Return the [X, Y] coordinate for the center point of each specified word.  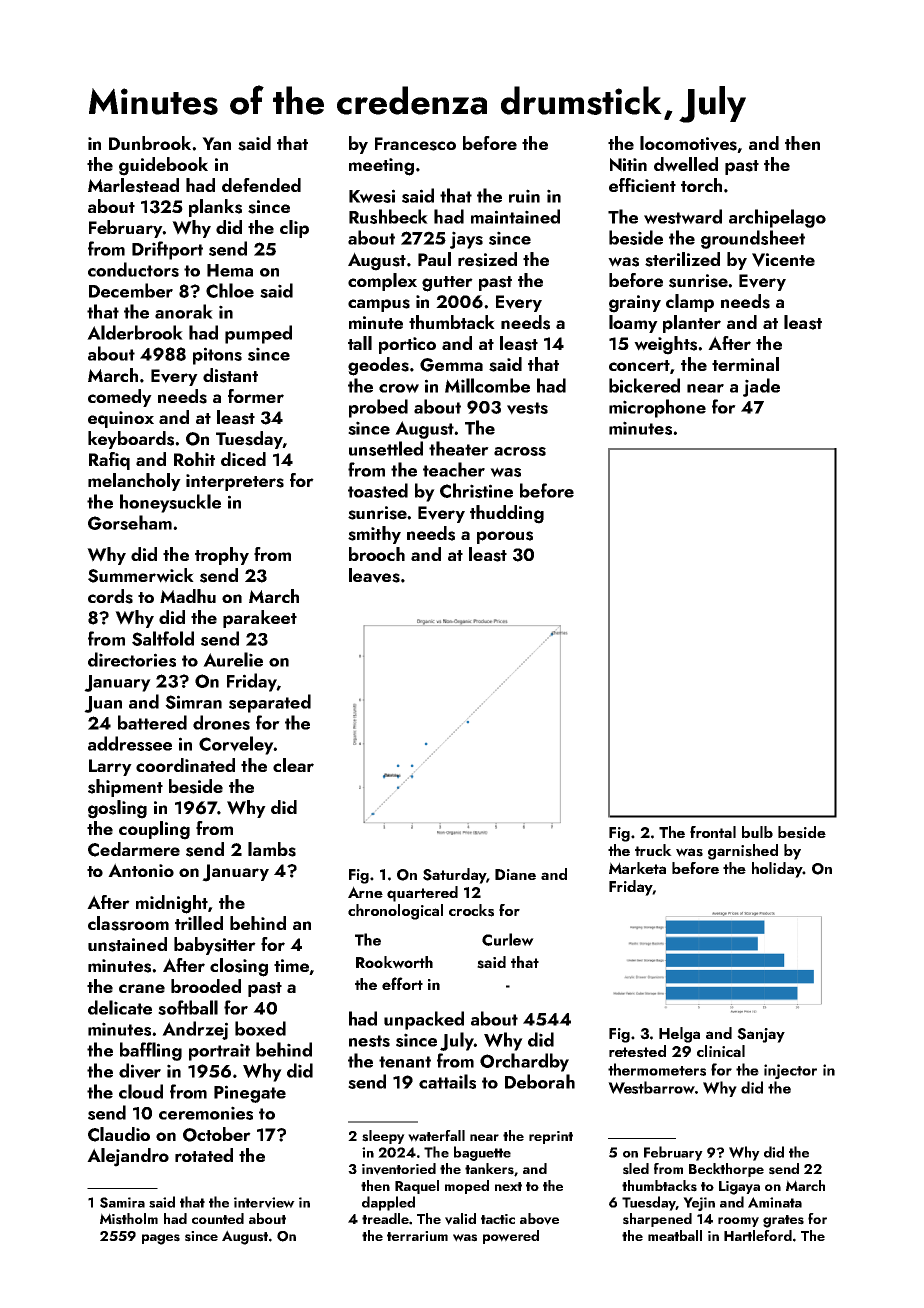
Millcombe [487, 385]
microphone [657, 408]
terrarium [417, 1236]
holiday [777, 870]
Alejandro [128, 1157]
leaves [374, 575]
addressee [130, 743]
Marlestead [133, 185]
